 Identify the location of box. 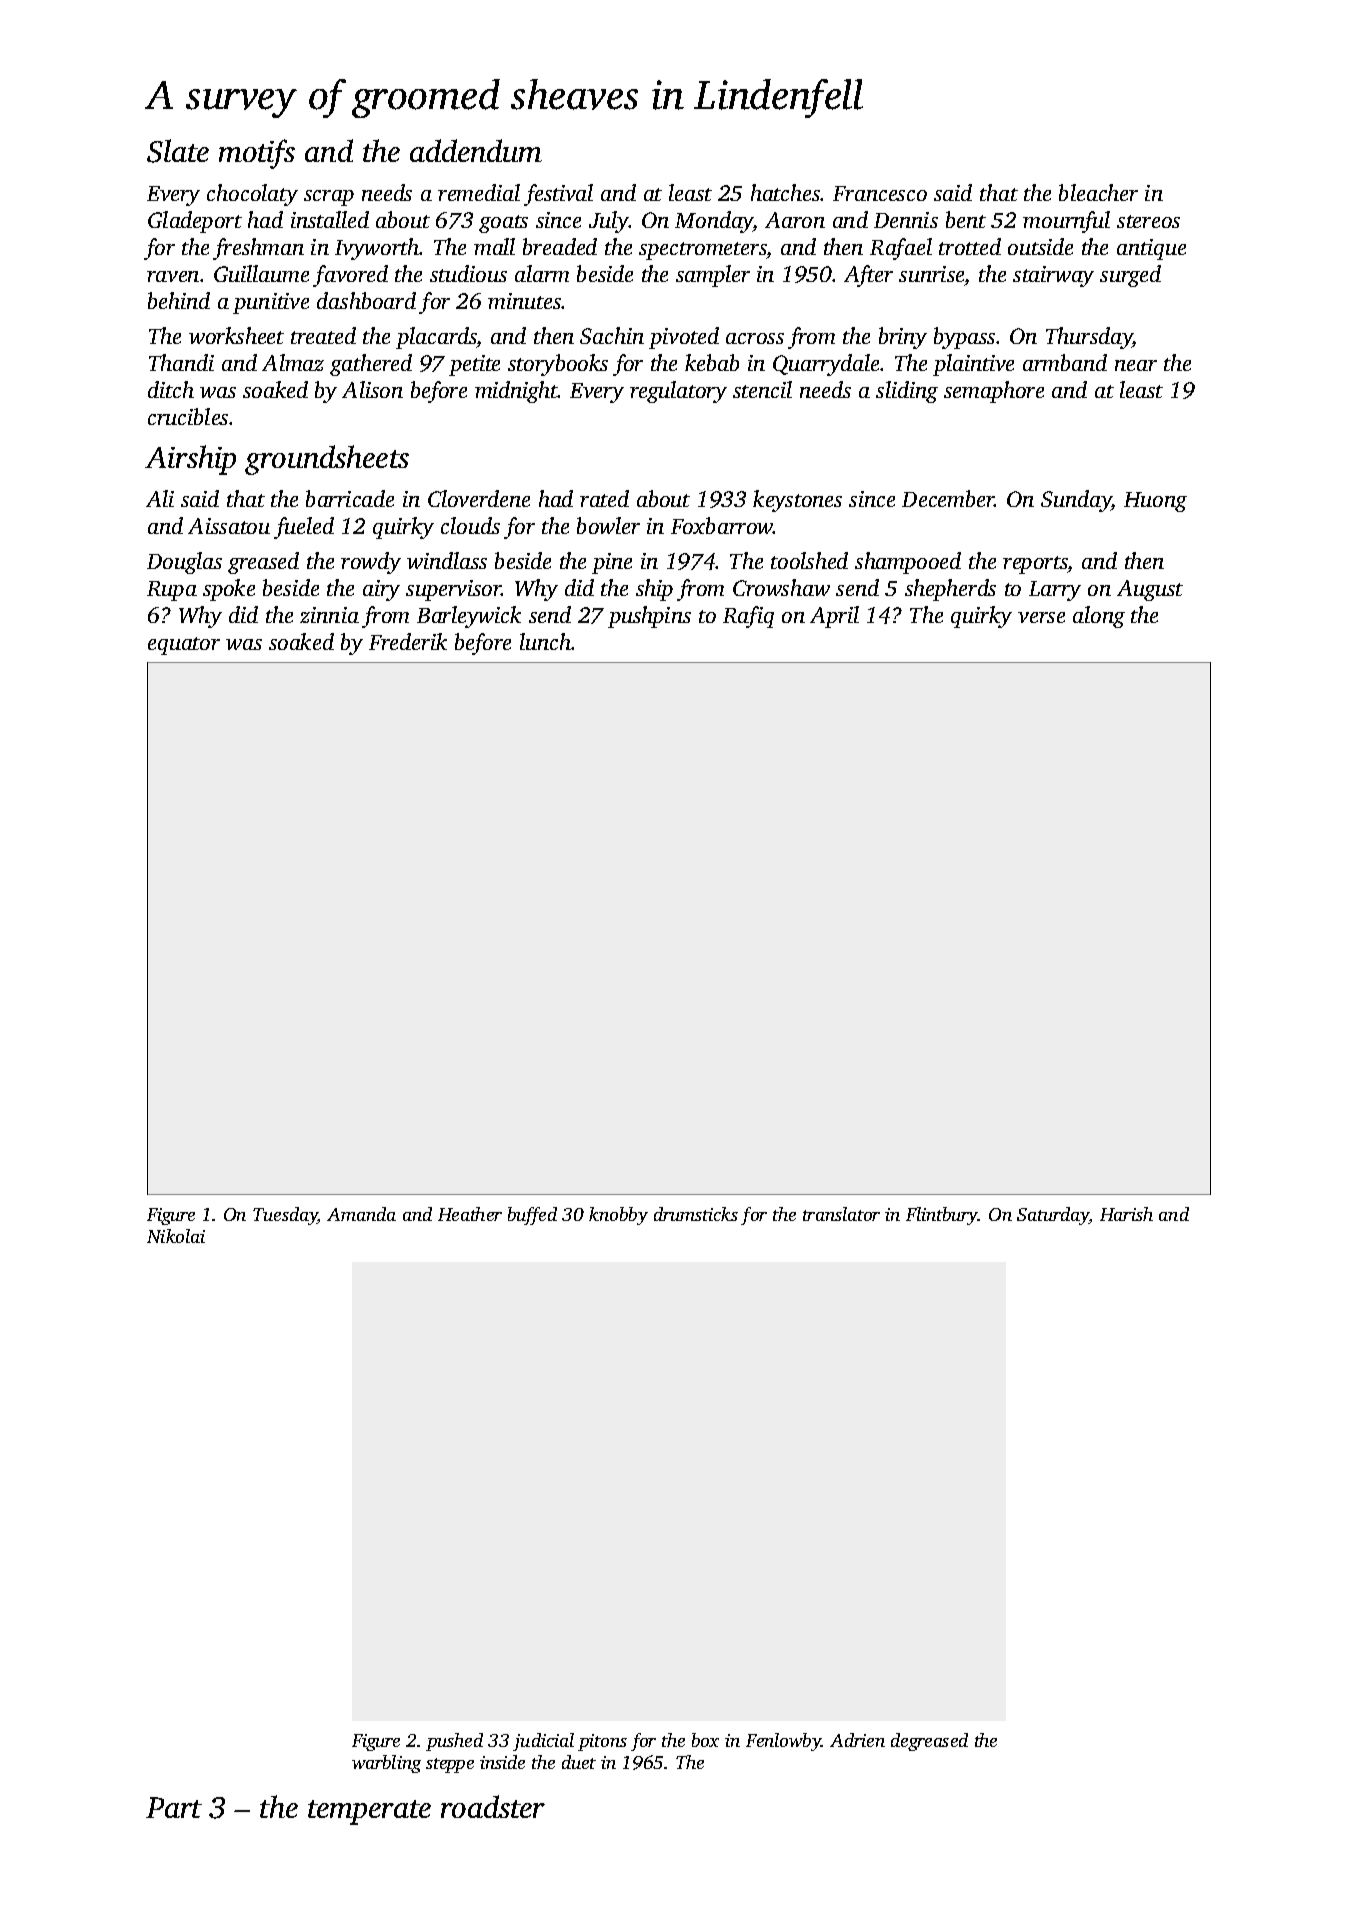
(705, 1740).
